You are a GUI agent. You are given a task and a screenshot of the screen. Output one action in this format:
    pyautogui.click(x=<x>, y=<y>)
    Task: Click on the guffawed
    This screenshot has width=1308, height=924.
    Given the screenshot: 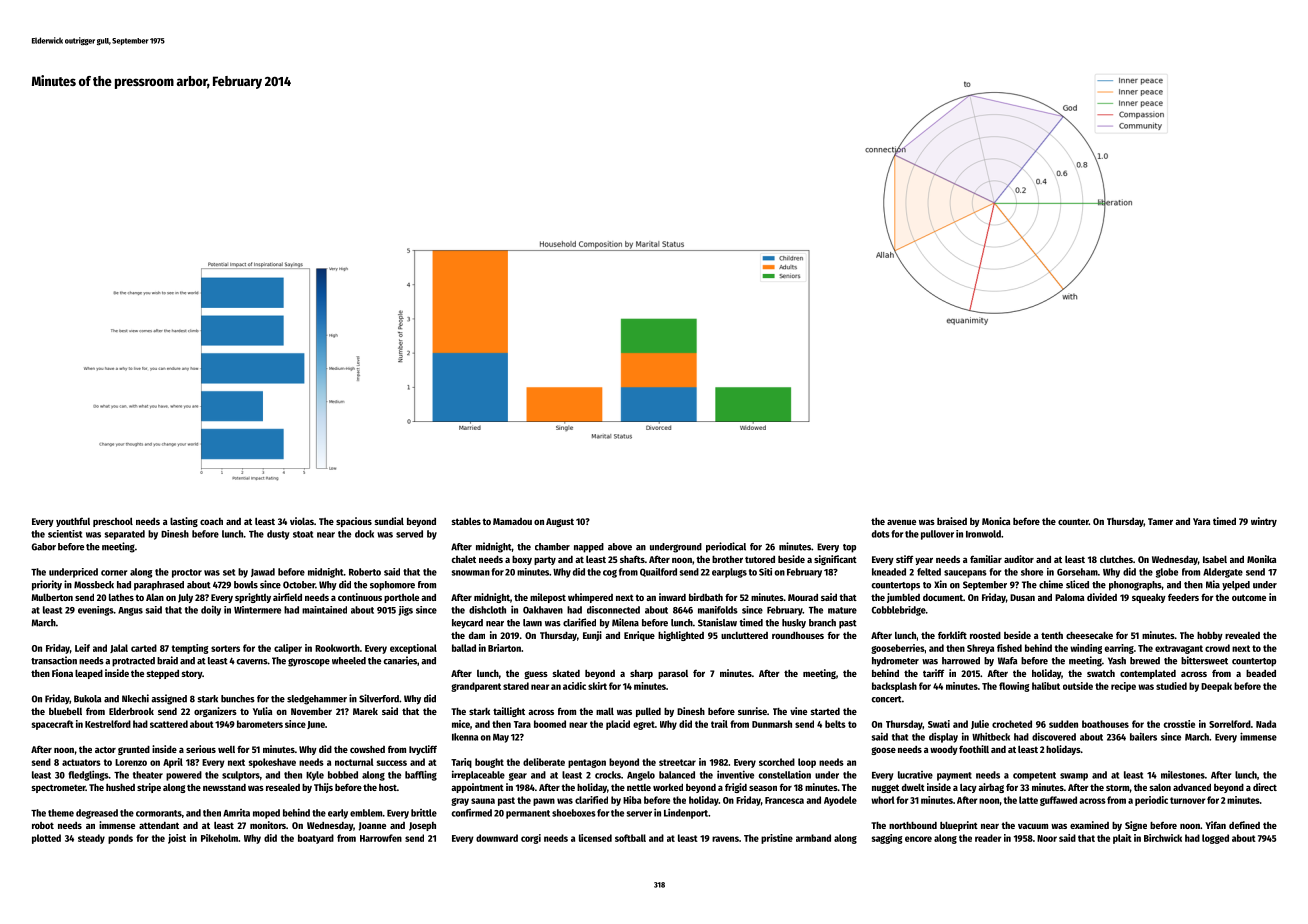 What is the action you would take?
    pyautogui.click(x=1058, y=801)
